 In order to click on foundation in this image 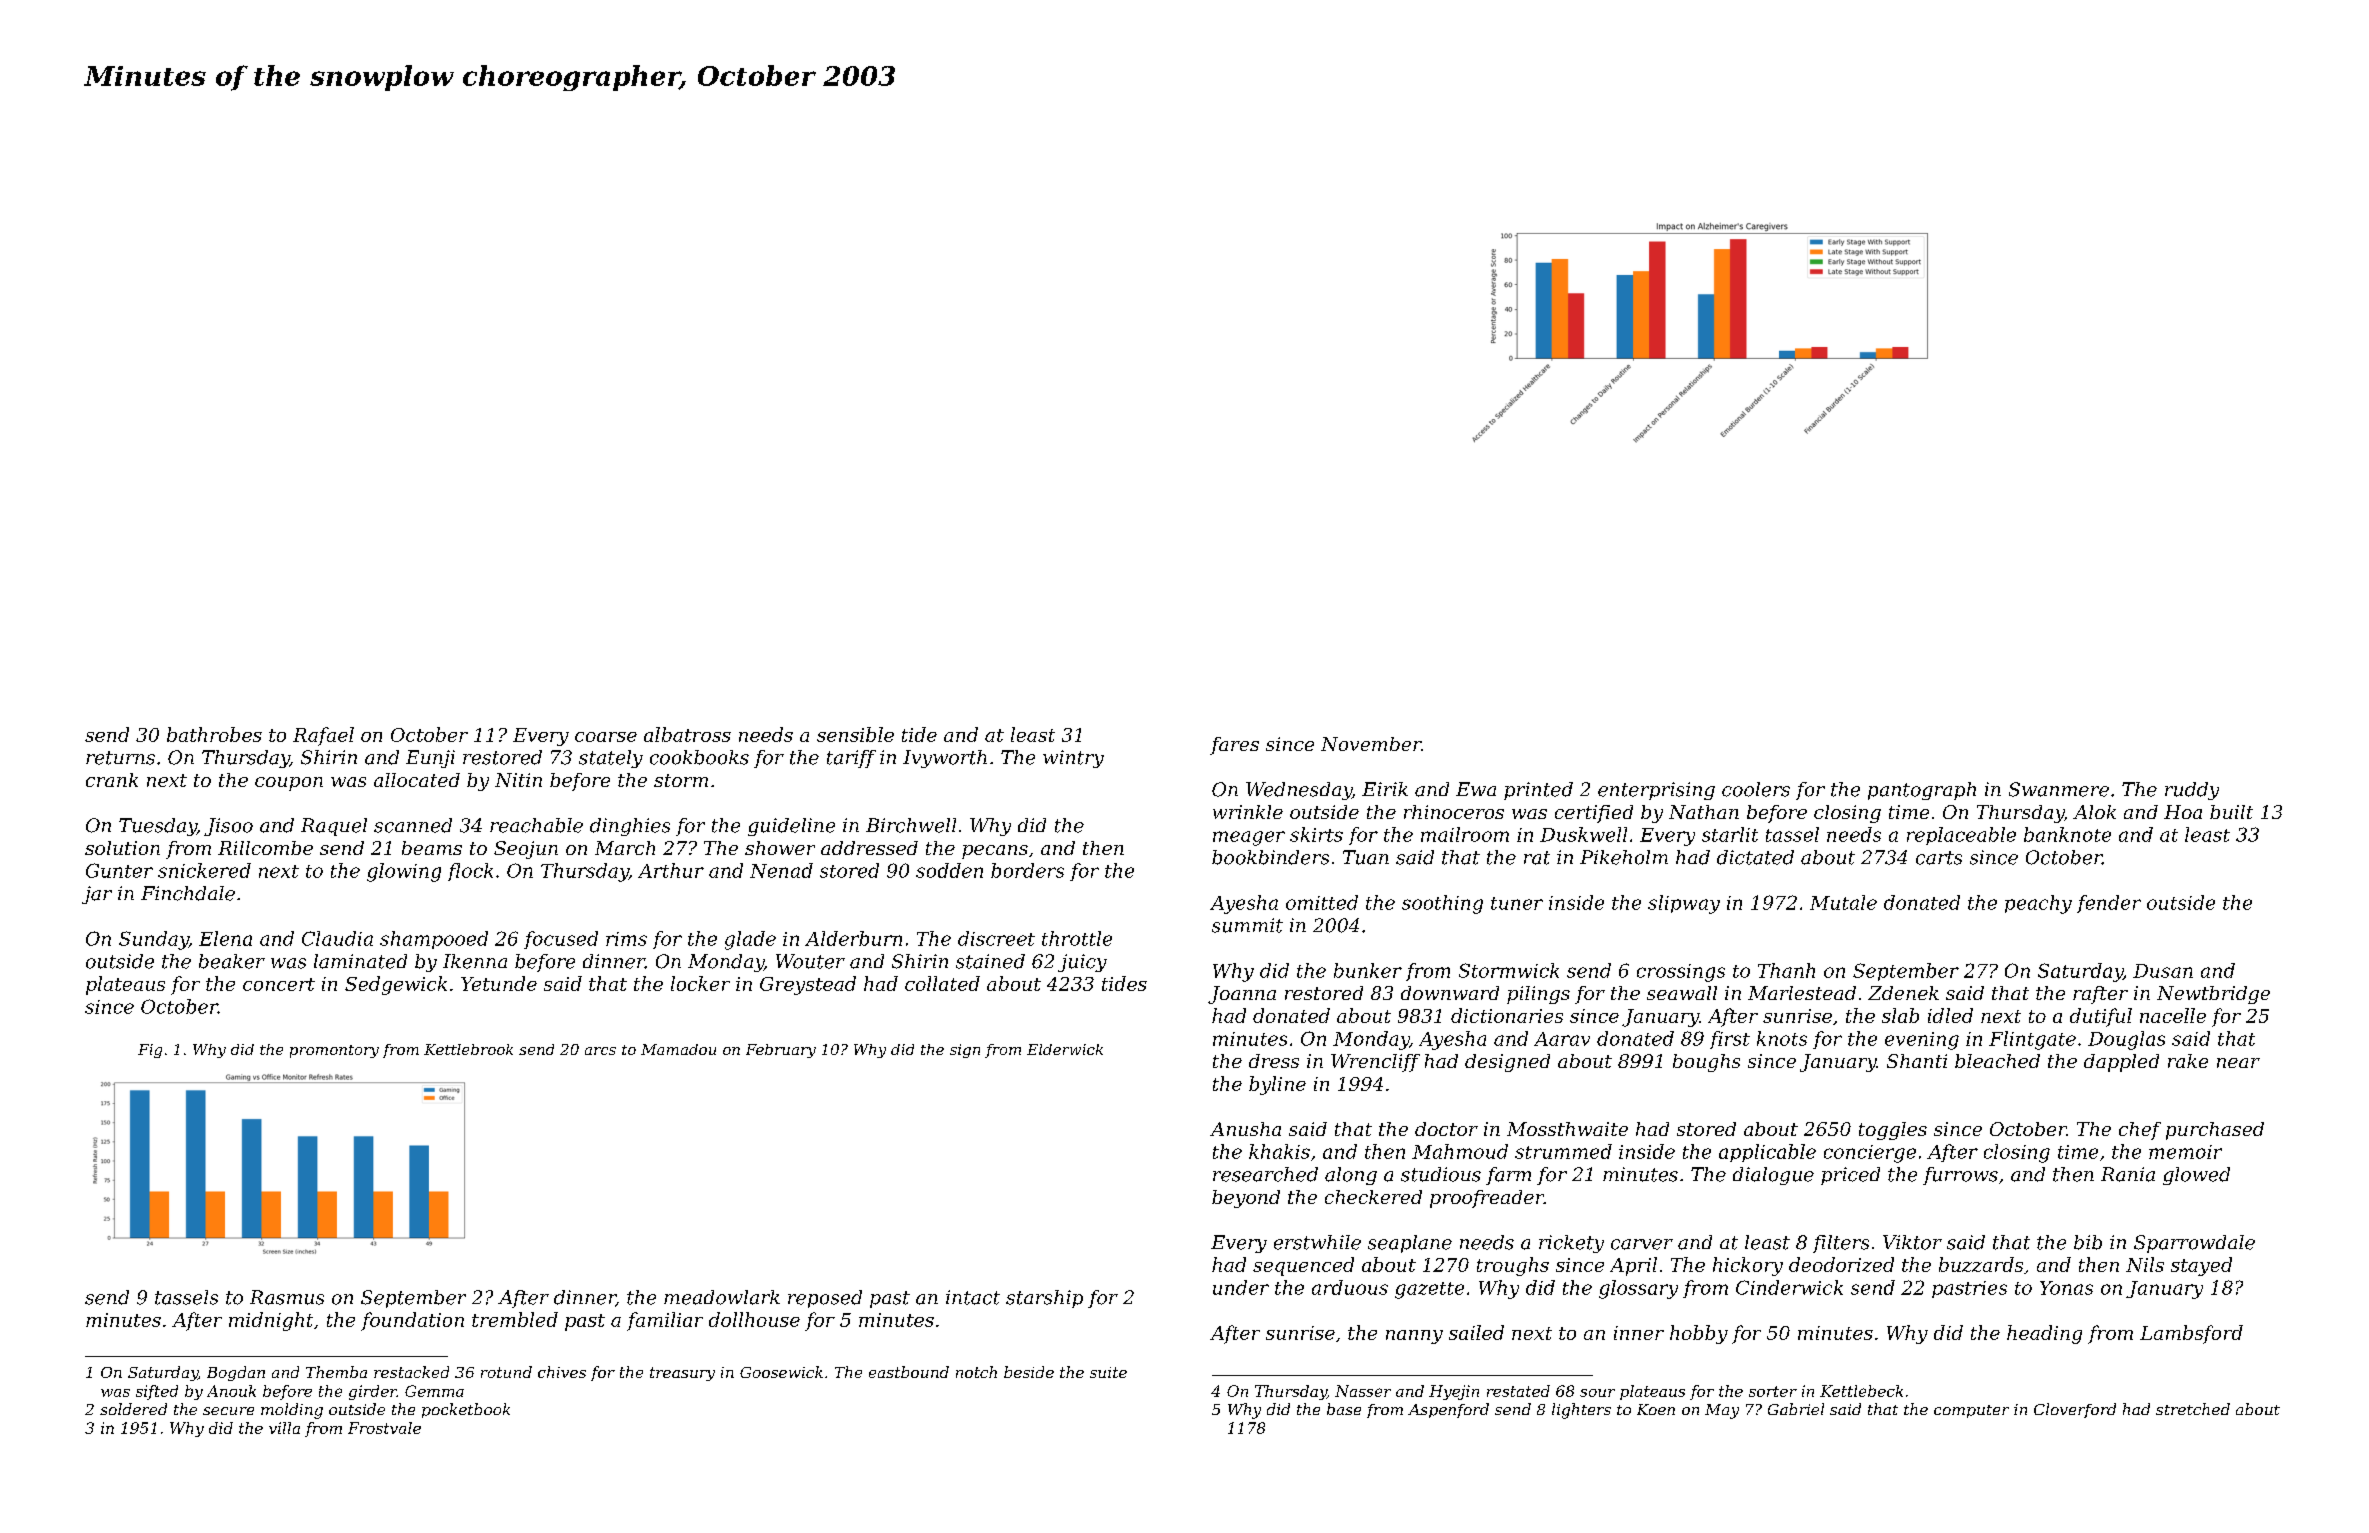, I will do `click(412, 1321)`.
